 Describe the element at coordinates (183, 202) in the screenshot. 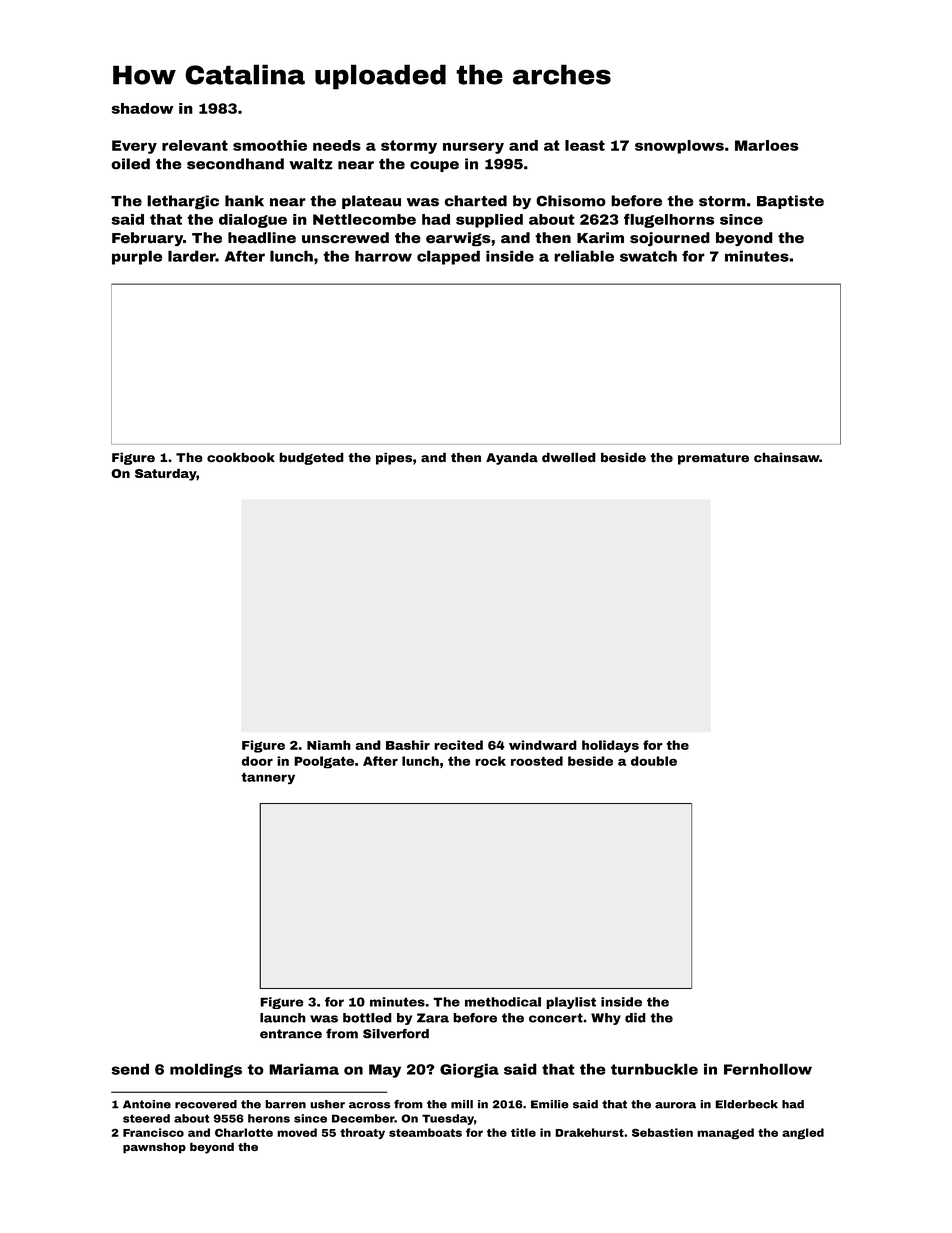

I see `lethargic` at that location.
